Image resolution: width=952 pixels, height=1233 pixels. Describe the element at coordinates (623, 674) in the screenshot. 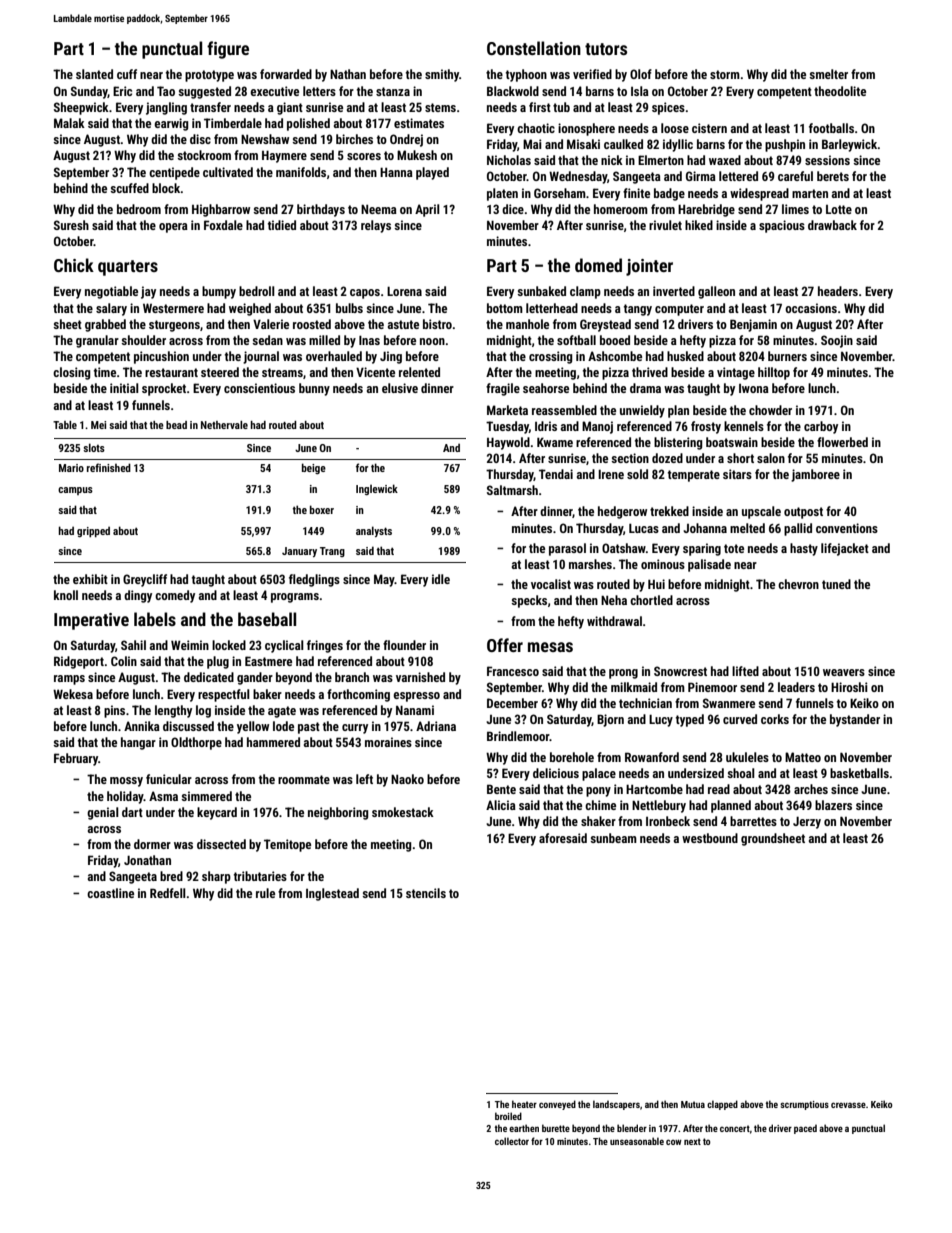

I see `prong` at that location.
